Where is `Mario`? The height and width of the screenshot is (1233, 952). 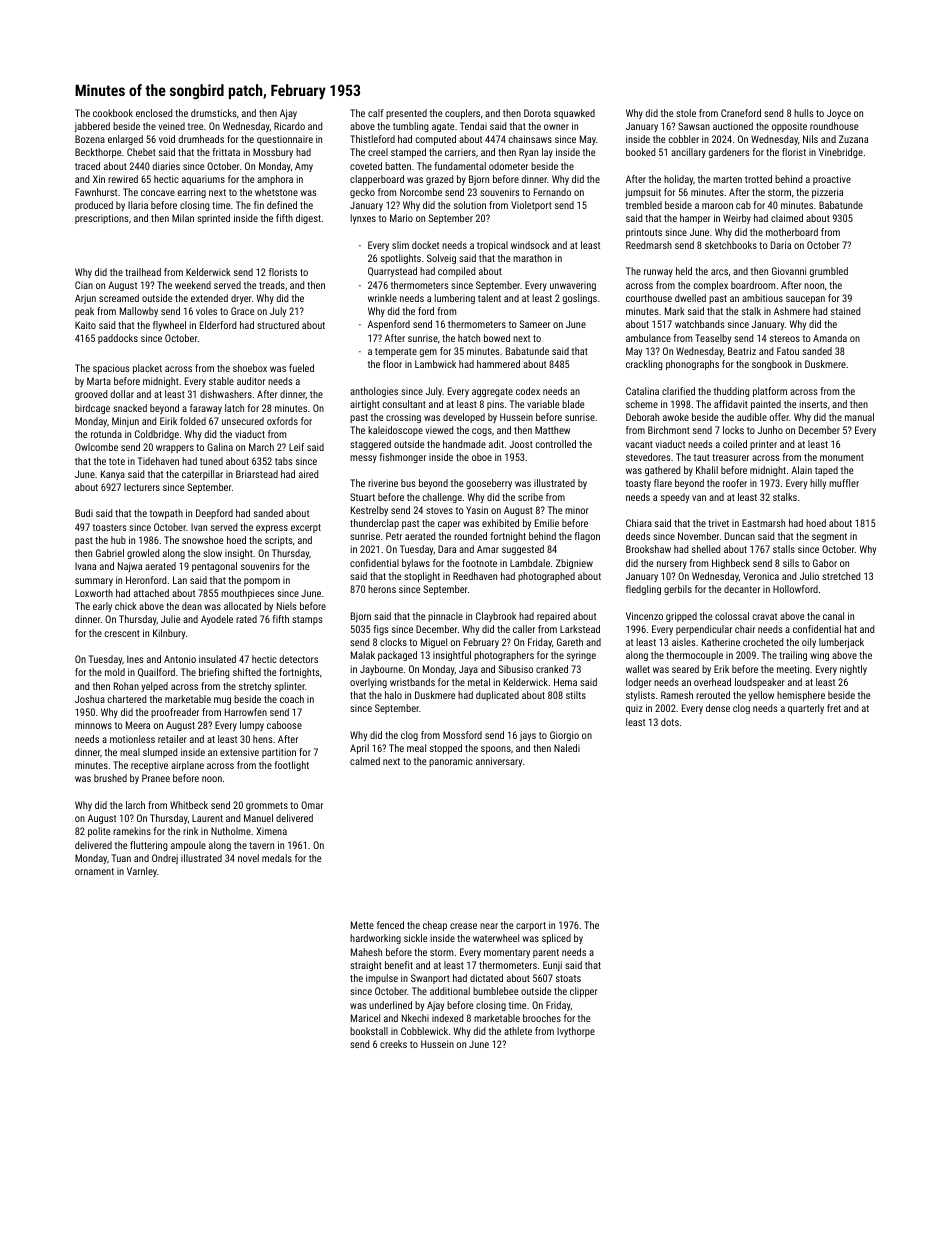
Mario is located at coordinates (401, 218).
